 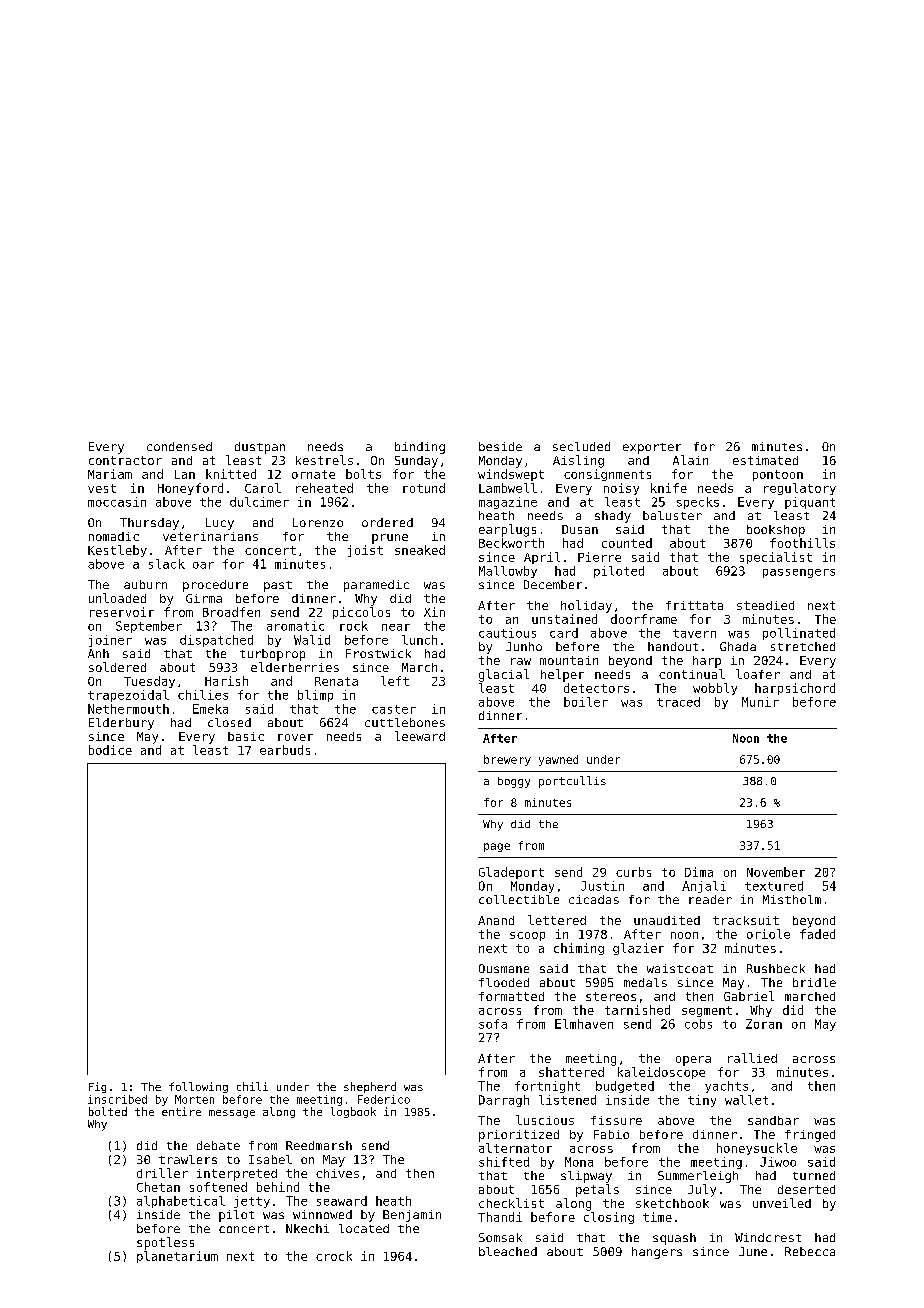 I want to click on page, so click(x=497, y=847).
